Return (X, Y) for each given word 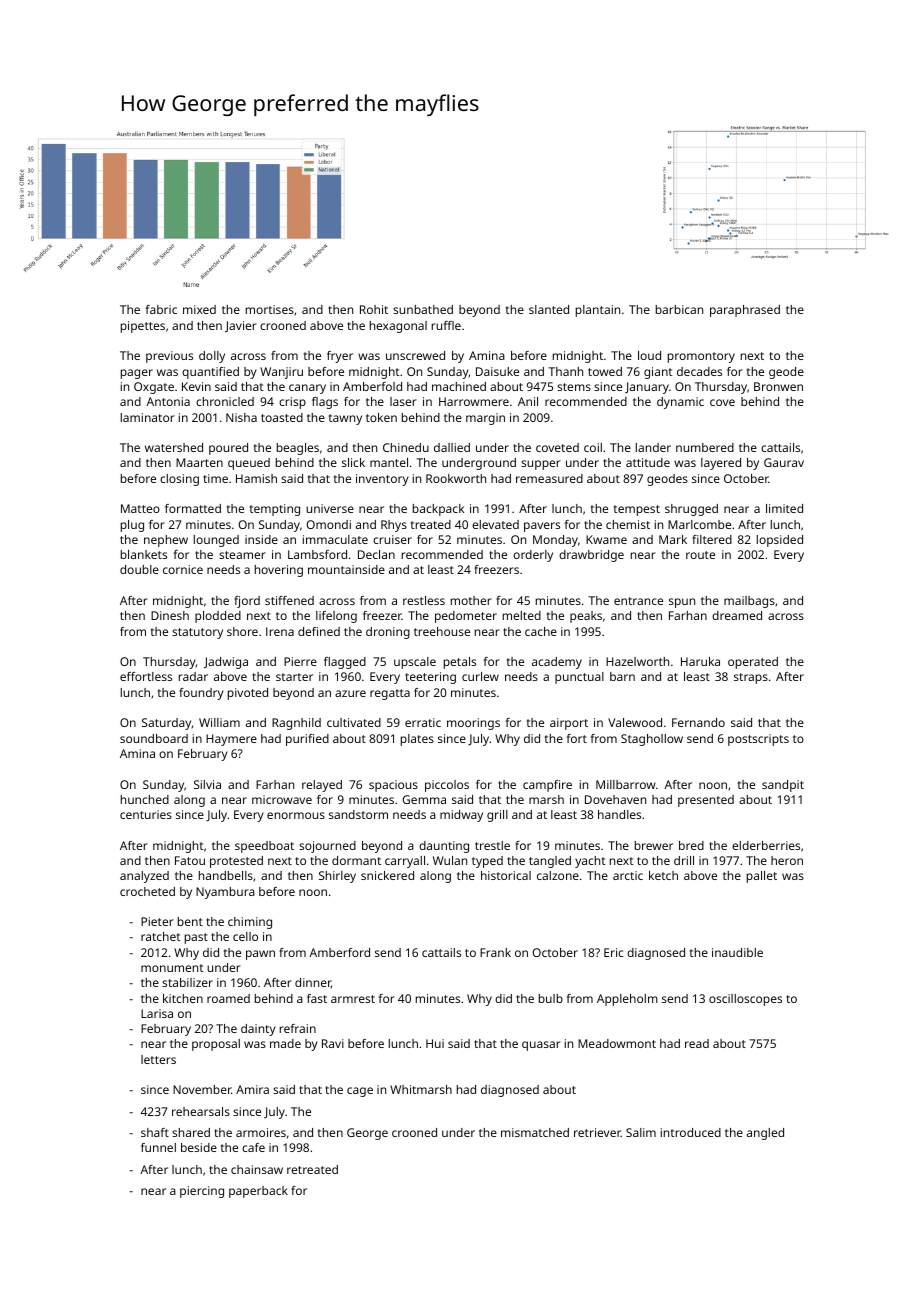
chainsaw (257, 1169)
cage (360, 1092)
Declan (376, 554)
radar (193, 676)
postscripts (758, 740)
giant (658, 373)
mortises (270, 309)
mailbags (749, 602)
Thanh (566, 371)
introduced (691, 1132)
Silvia (207, 784)
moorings (473, 724)
